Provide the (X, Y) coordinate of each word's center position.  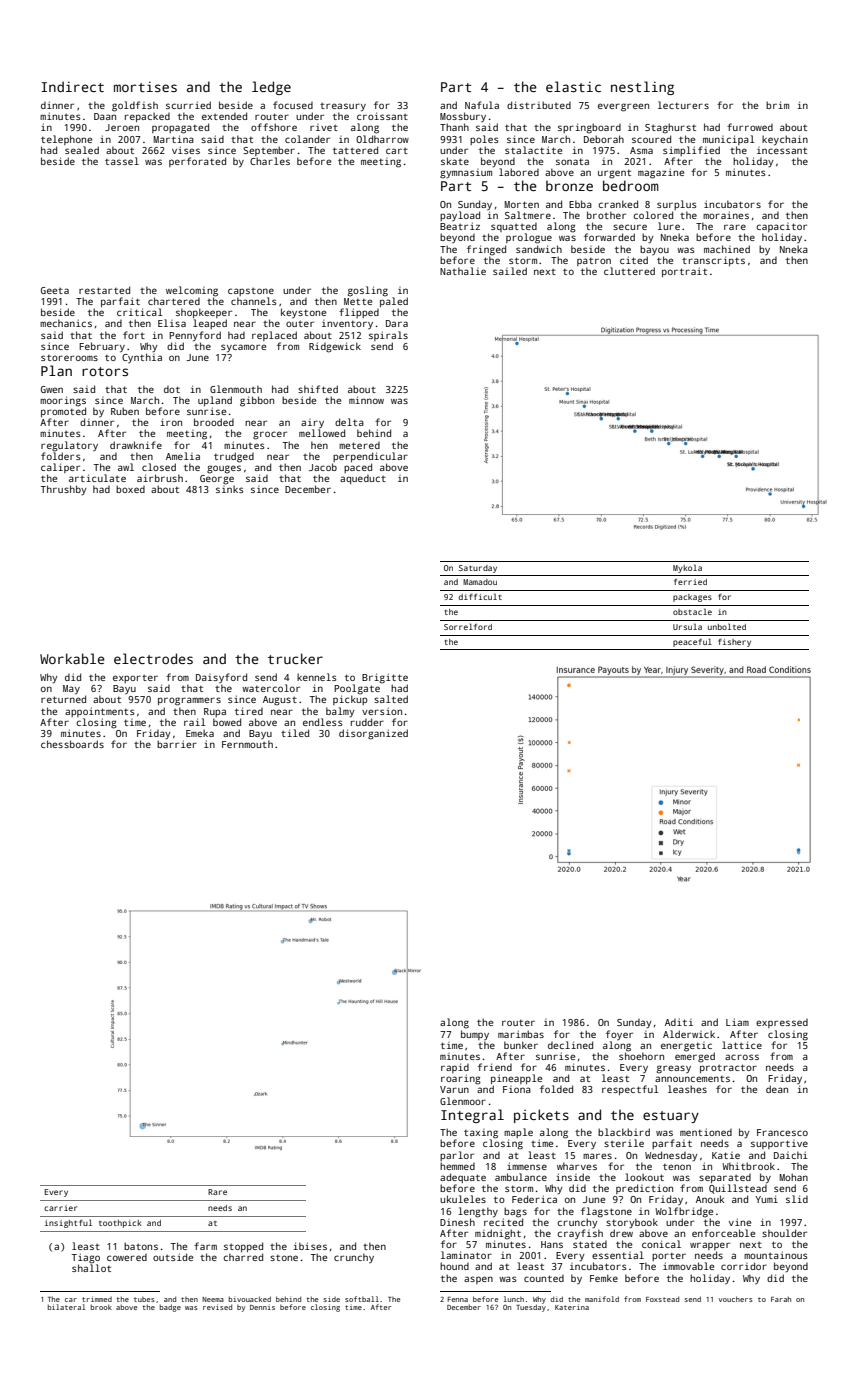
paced (358, 468)
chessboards (72, 744)
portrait (684, 272)
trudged (234, 457)
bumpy (475, 1035)
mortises (145, 87)
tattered (355, 150)
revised (217, 1307)
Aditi (679, 1022)
